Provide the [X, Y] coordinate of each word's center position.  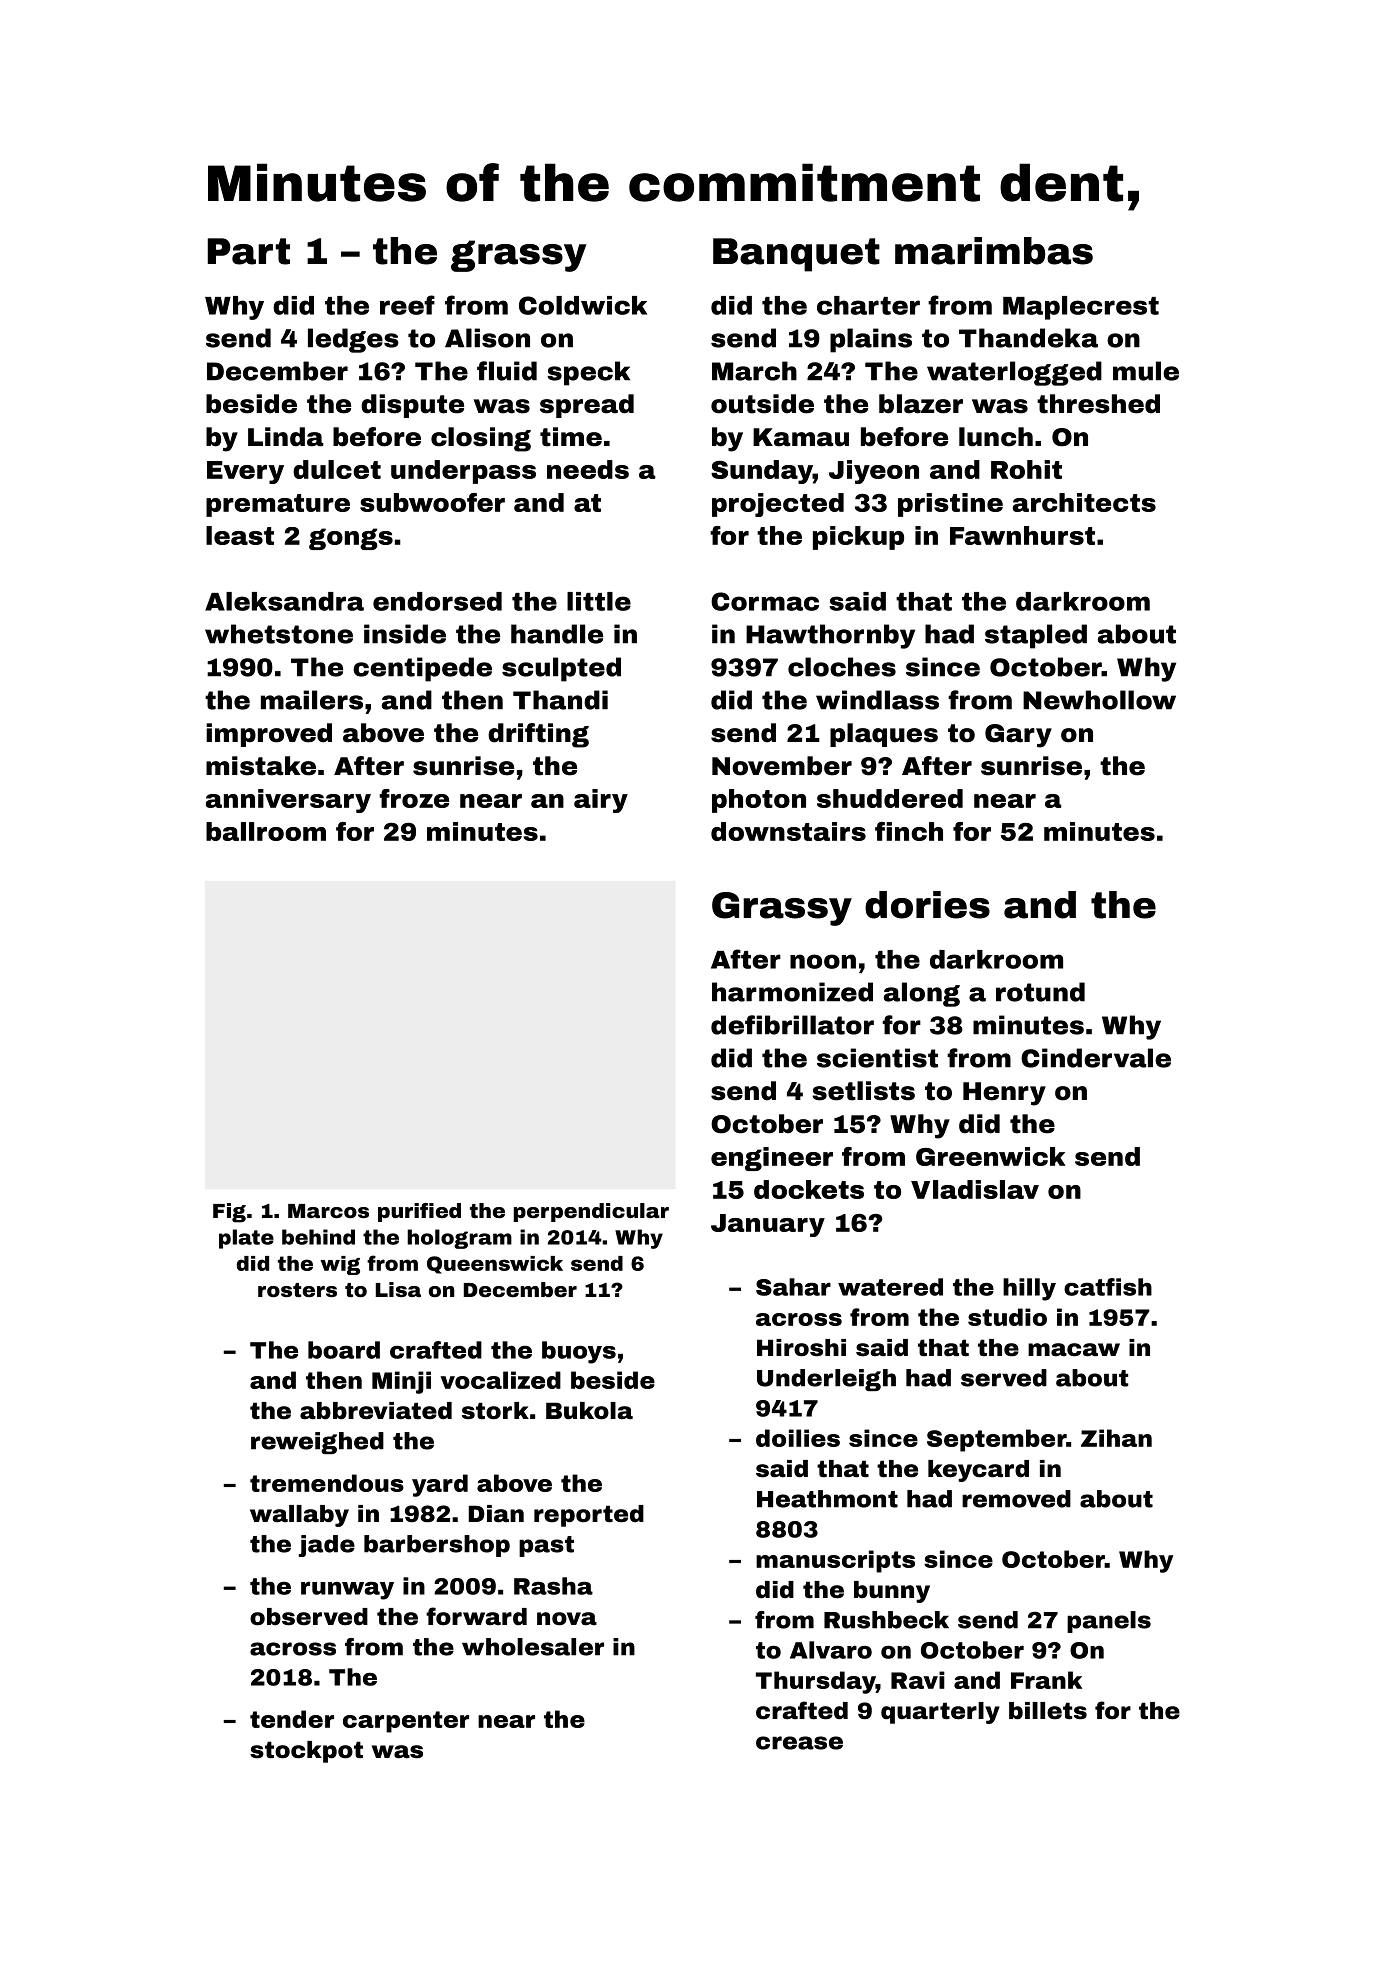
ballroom [266, 831]
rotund [1040, 992]
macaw [1074, 1350]
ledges [353, 340]
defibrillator [792, 1025]
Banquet [796, 255]
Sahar [793, 1287]
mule [1146, 371]
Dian [496, 1514]
